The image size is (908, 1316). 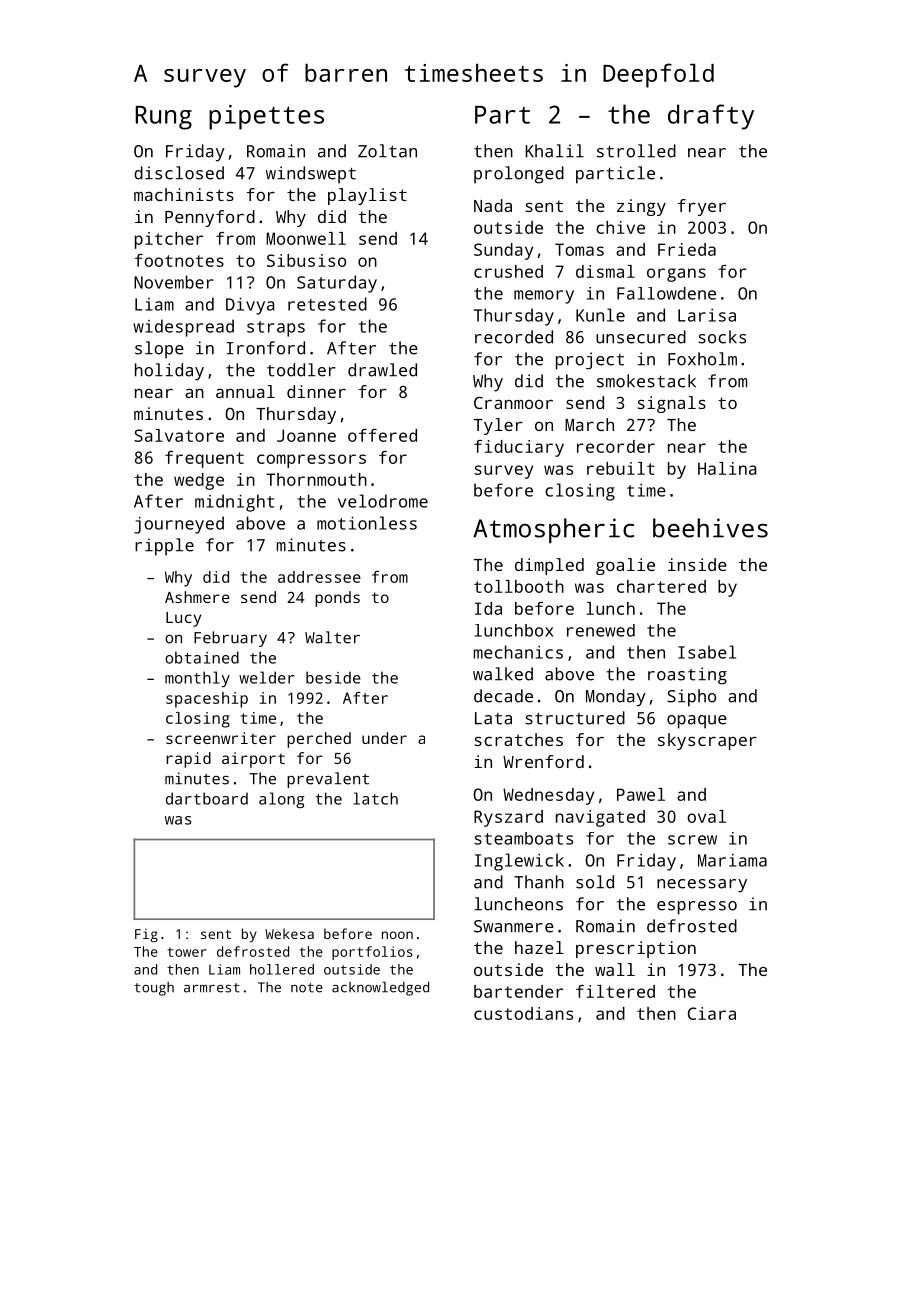 What do you see at coordinates (513, 402) in the page?
I see `Cranmoor` at bounding box center [513, 402].
